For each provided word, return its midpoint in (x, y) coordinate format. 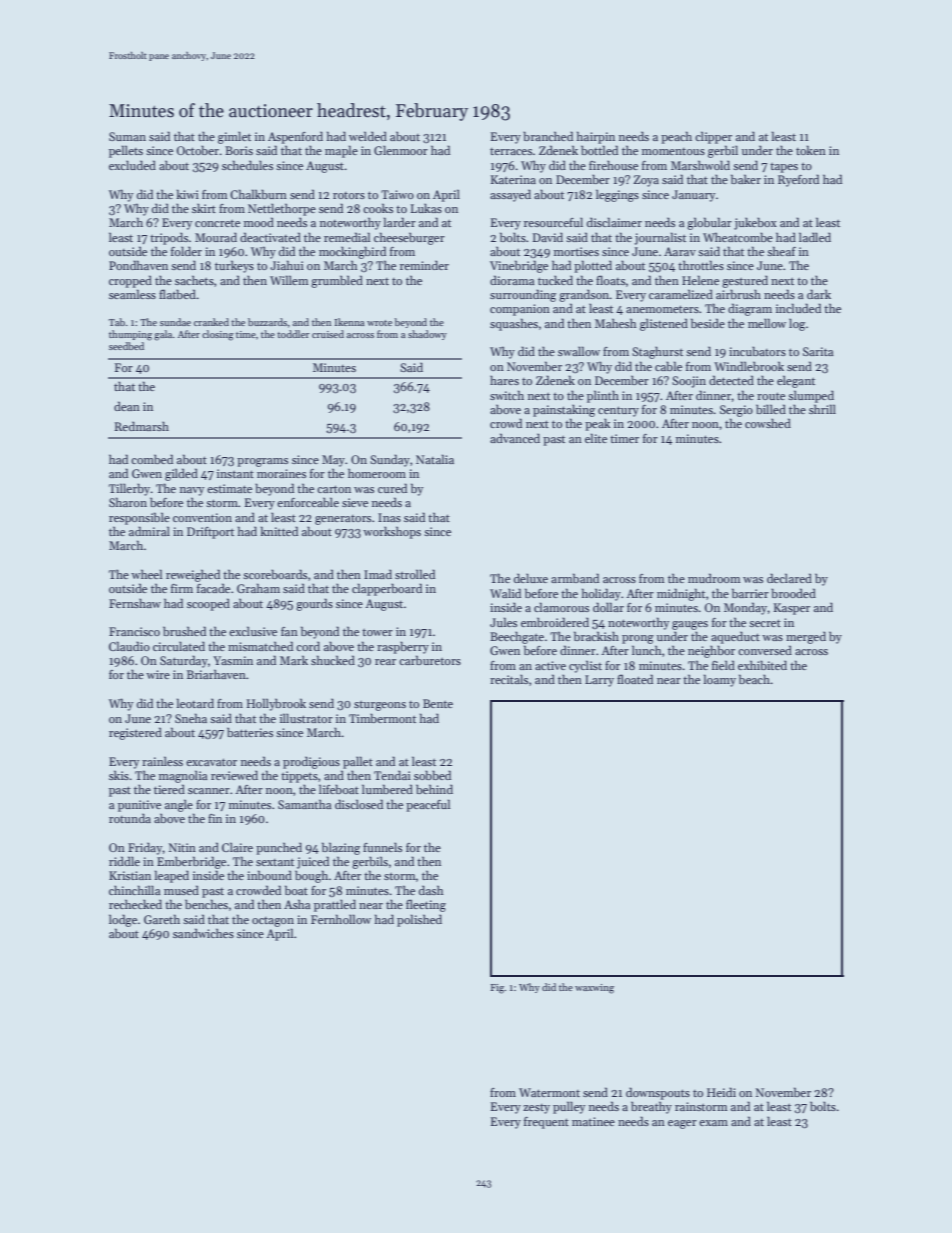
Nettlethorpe (282, 209)
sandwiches (203, 933)
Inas (389, 517)
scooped (208, 604)
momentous (673, 151)
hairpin (596, 137)
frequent (546, 1123)
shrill (822, 409)
